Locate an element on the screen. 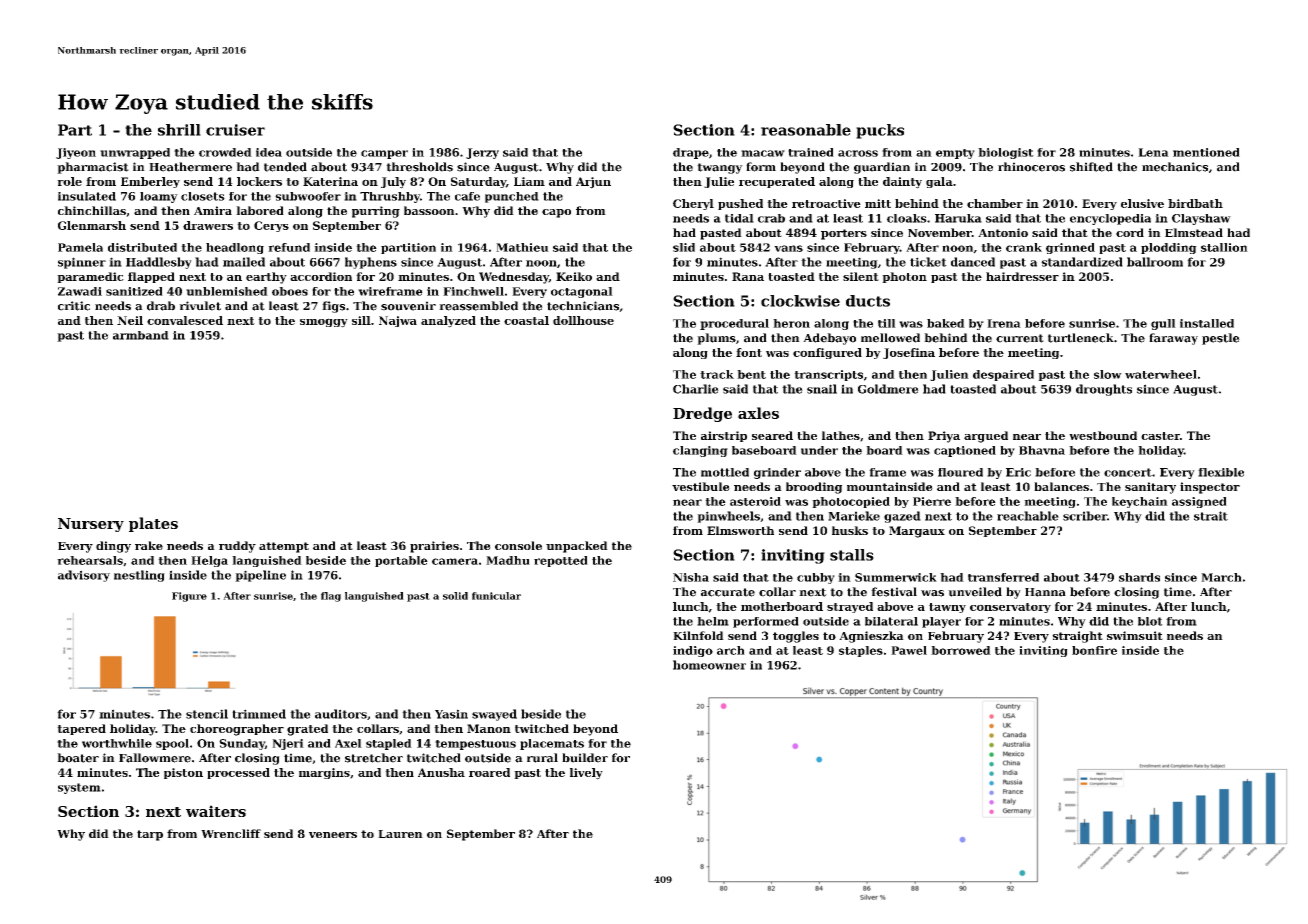 The height and width of the screenshot is (924, 1308). lively is located at coordinates (586, 774).
